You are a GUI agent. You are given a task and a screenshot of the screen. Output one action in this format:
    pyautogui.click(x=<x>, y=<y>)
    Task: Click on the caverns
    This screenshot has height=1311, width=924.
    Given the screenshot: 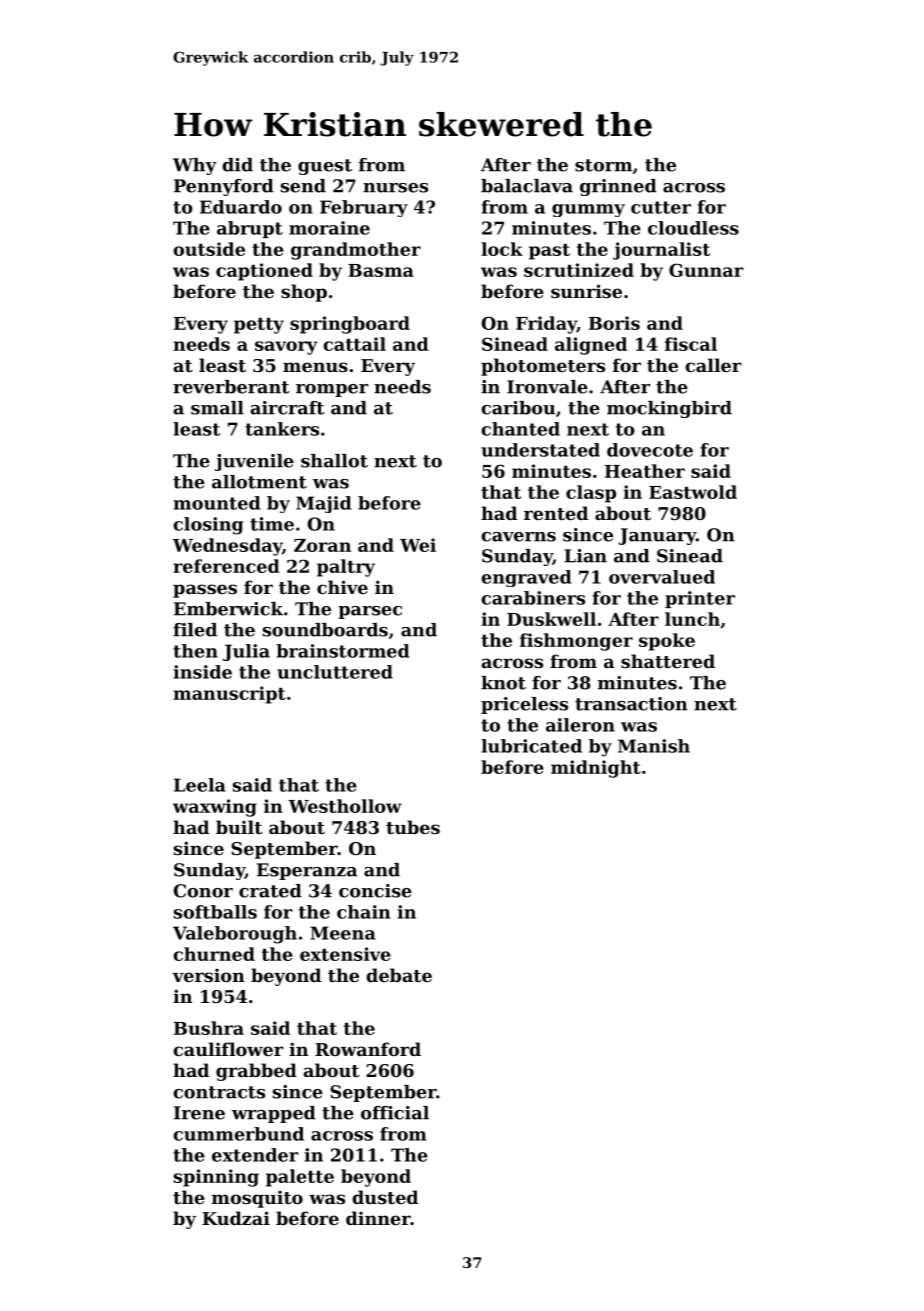 What is the action you would take?
    pyautogui.click(x=518, y=537)
